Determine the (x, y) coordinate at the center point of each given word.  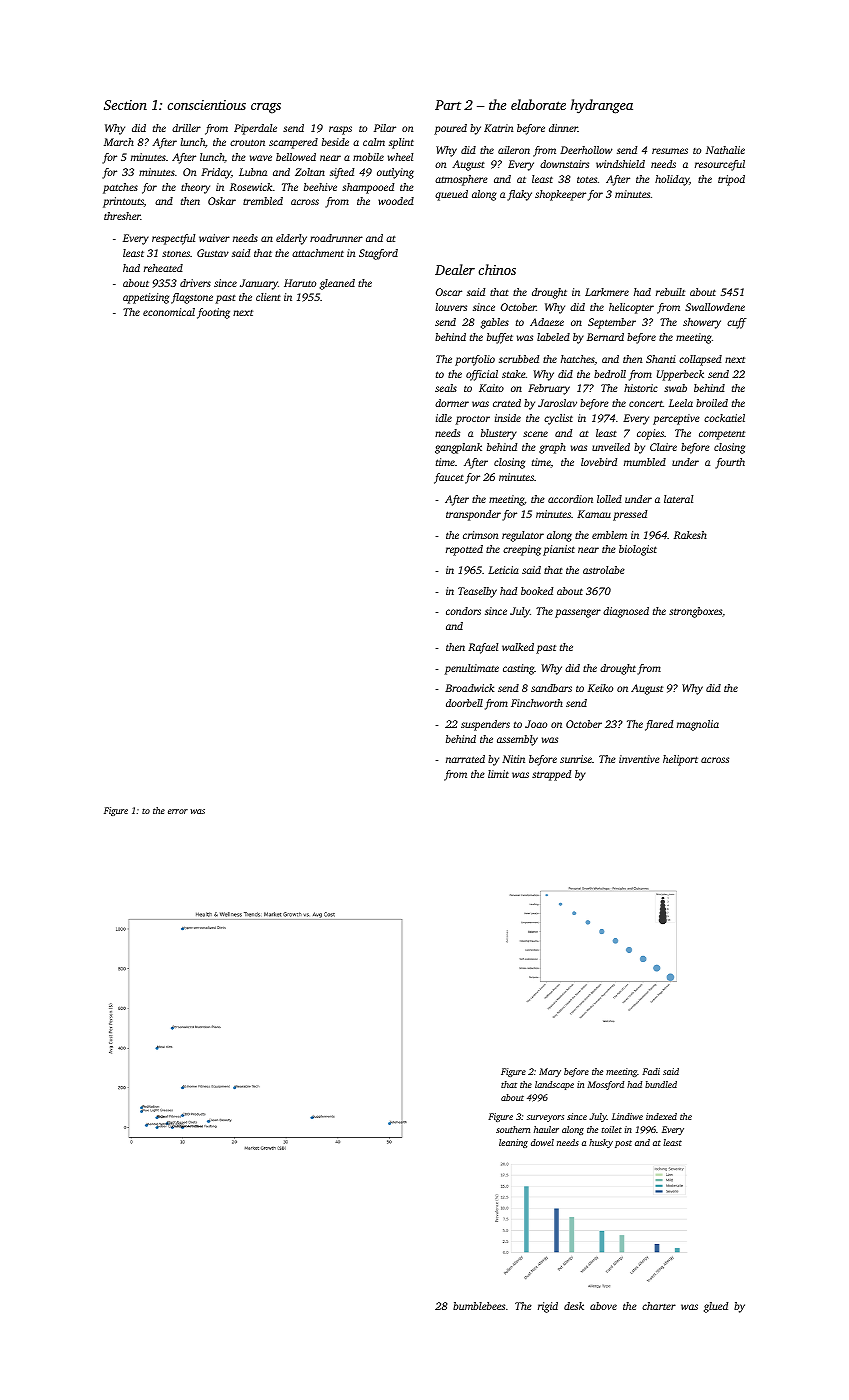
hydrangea (602, 106)
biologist (638, 550)
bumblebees (479, 1306)
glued (716, 1307)
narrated (465, 759)
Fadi (651, 1071)
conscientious (206, 105)
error (178, 811)
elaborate (538, 104)
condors (463, 611)
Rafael (483, 648)
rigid (548, 1307)
